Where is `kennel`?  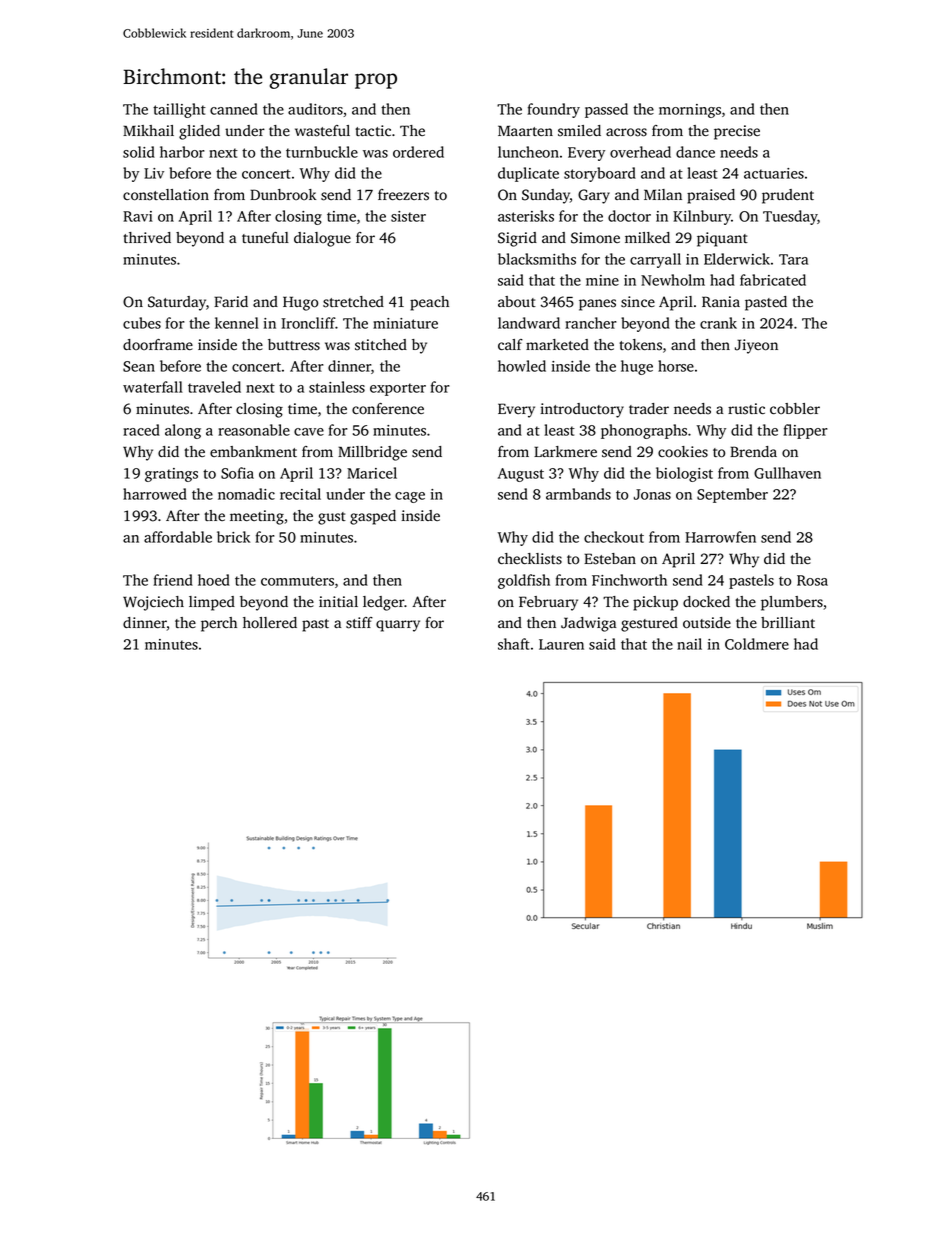 kennel is located at coordinates (237, 323).
